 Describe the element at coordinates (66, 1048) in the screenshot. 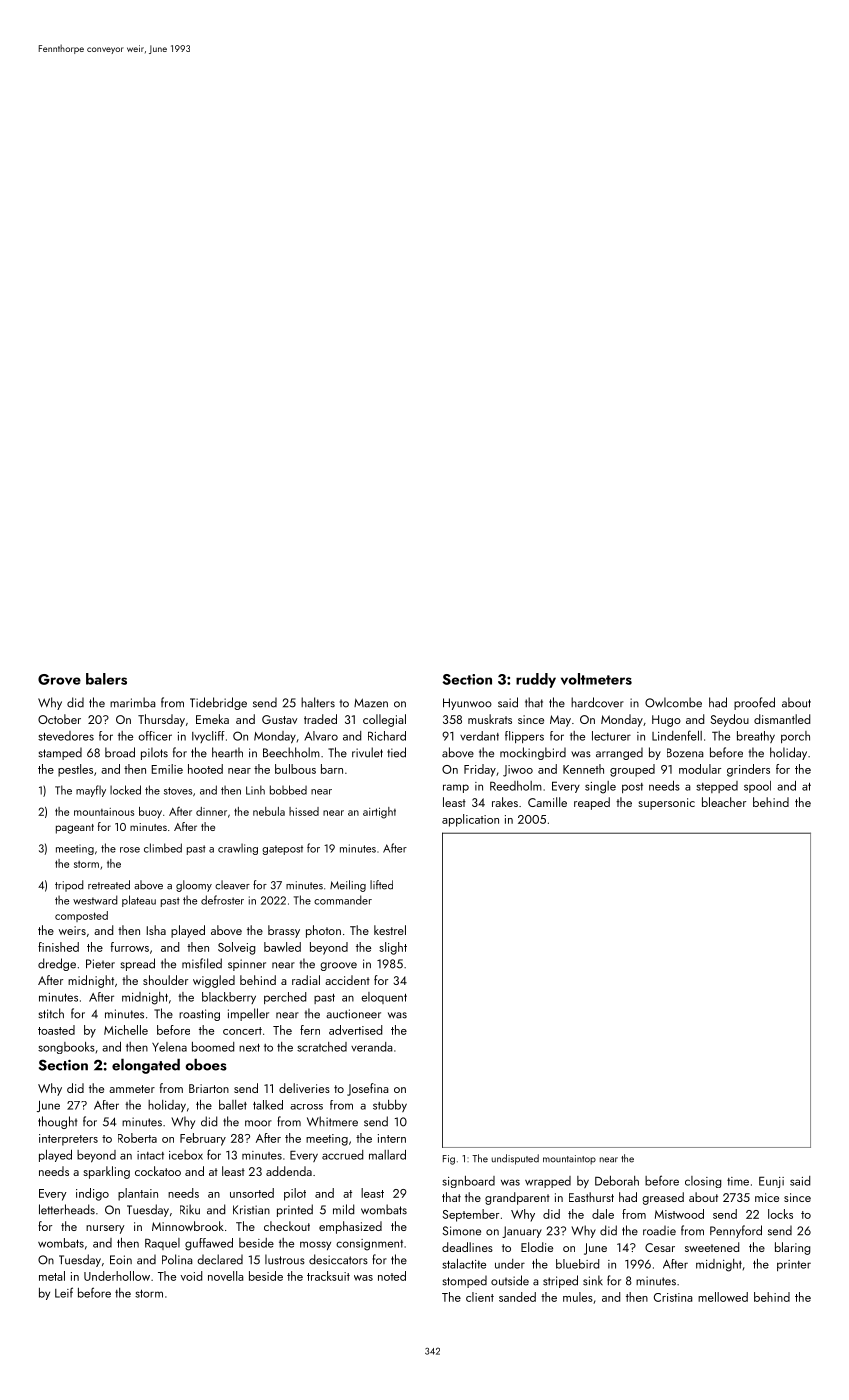

I see `songbooks` at that location.
